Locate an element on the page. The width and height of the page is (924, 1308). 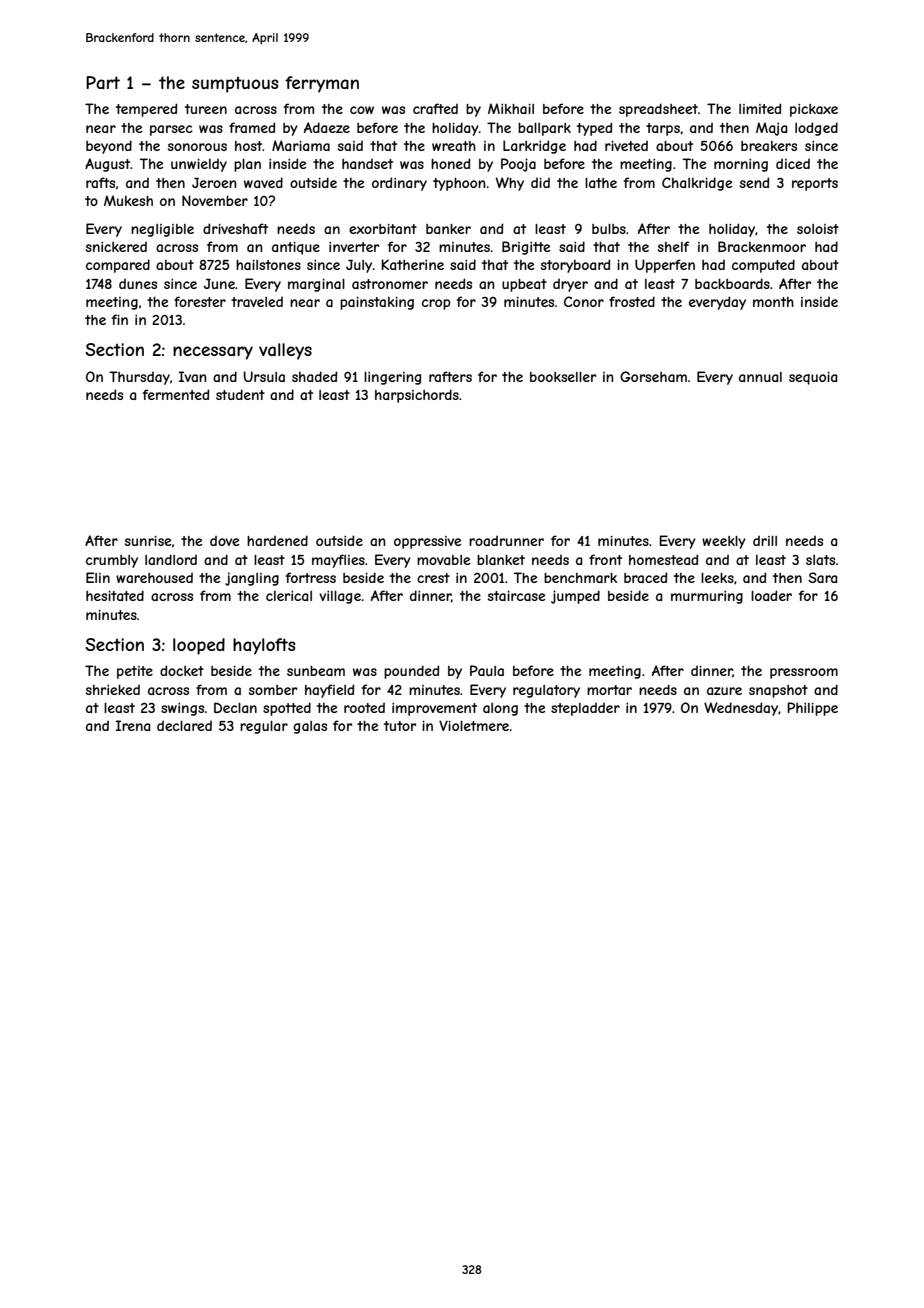
Mukesh is located at coordinates (128, 200).
